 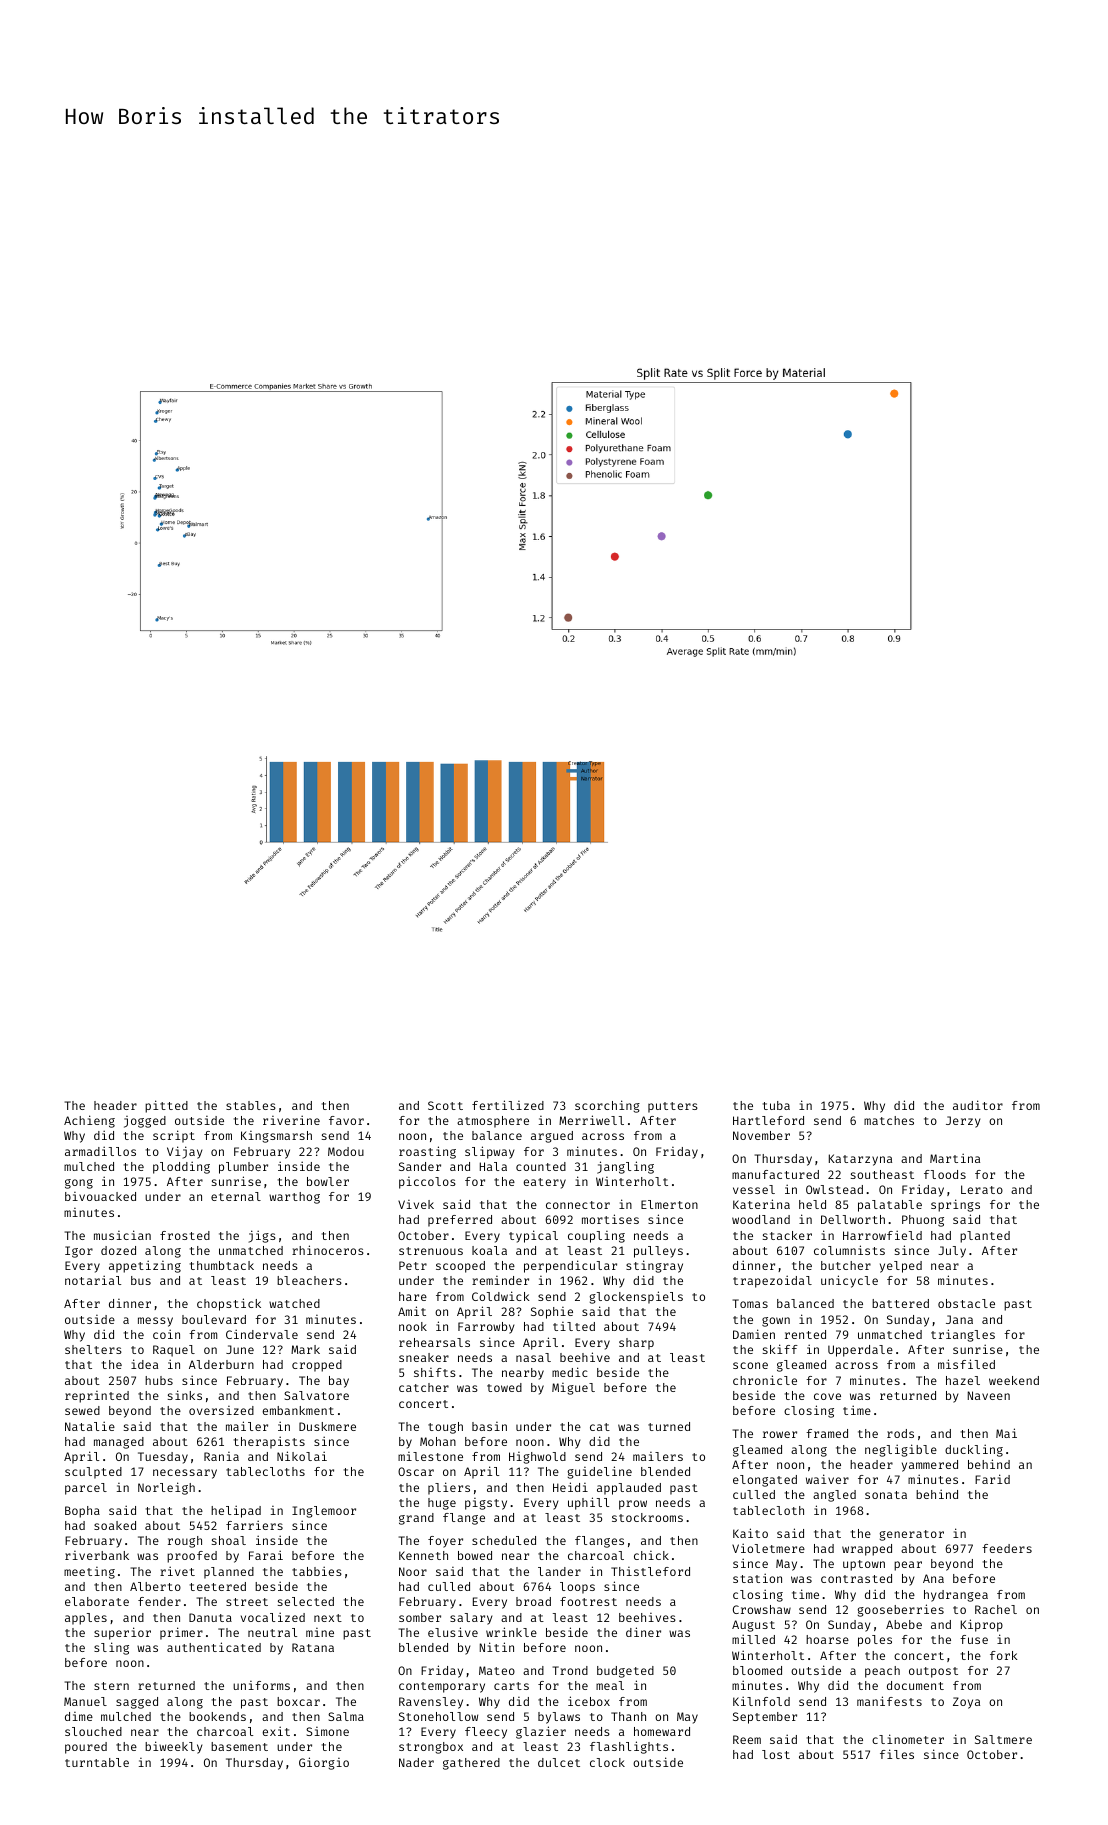 What do you see at coordinates (901, 1450) in the image?
I see `negligible` at bounding box center [901, 1450].
